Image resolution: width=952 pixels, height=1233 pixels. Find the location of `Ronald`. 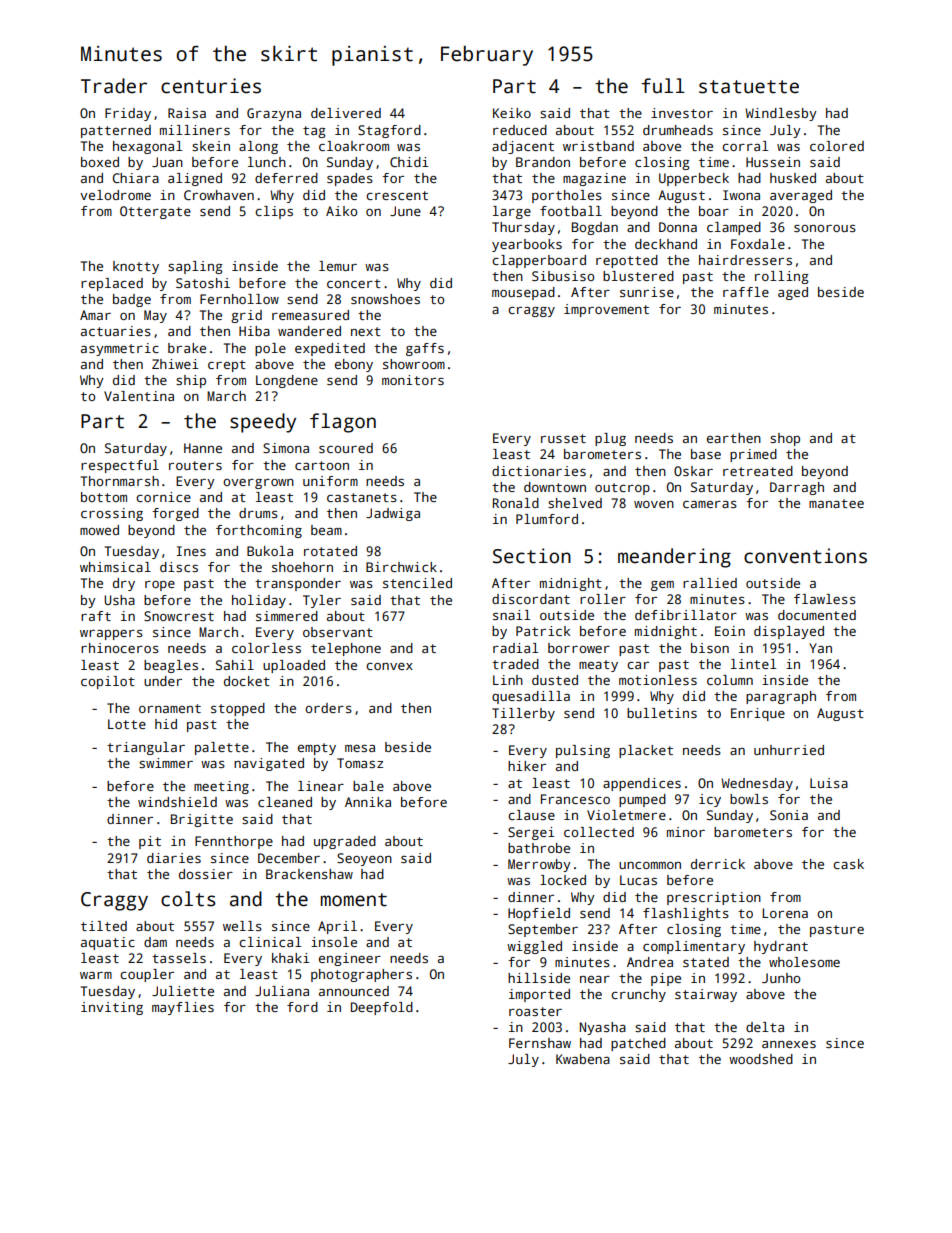

Ronald is located at coordinates (516, 503).
